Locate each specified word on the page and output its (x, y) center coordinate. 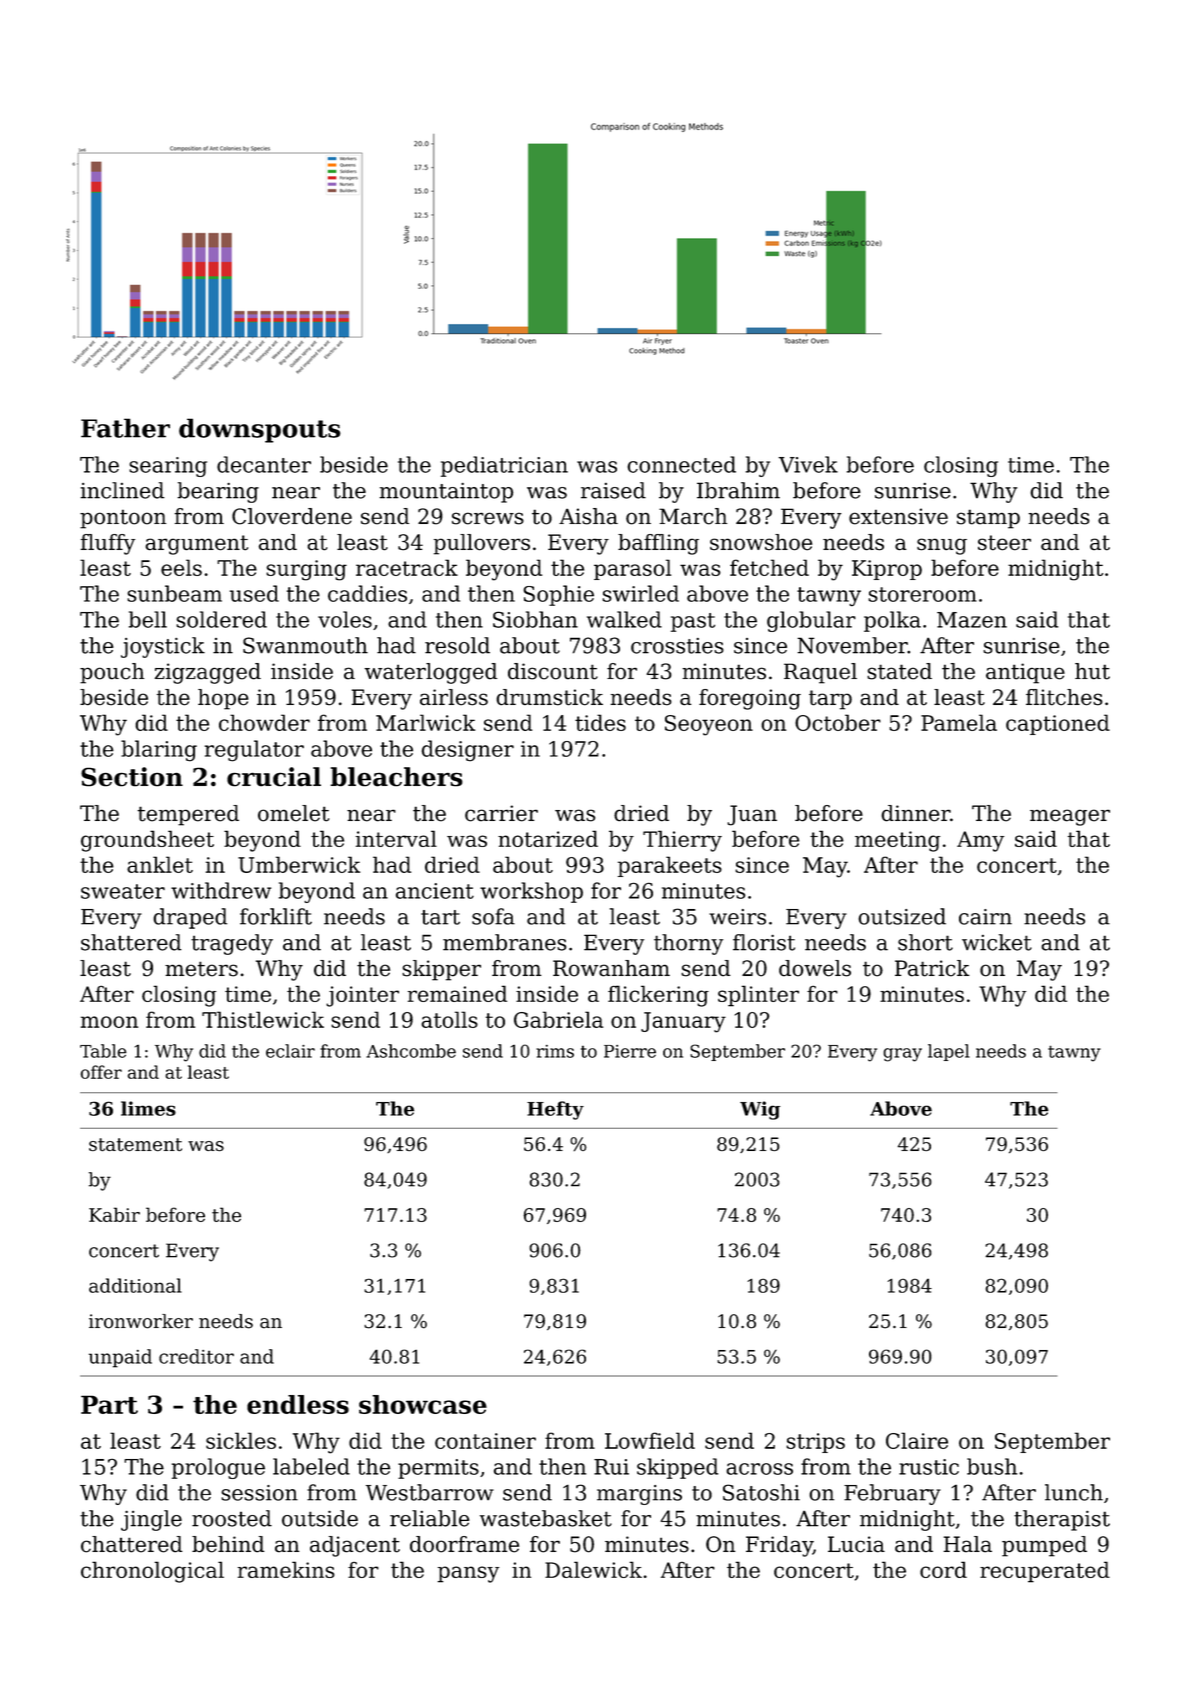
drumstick (549, 697)
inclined (122, 490)
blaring (159, 751)
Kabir (114, 1214)
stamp (988, 519)
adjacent (355, 1546)
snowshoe (761, 542)
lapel (949, 1052)
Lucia (856, 1544)
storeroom (922, 594)
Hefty (555, 1110)
